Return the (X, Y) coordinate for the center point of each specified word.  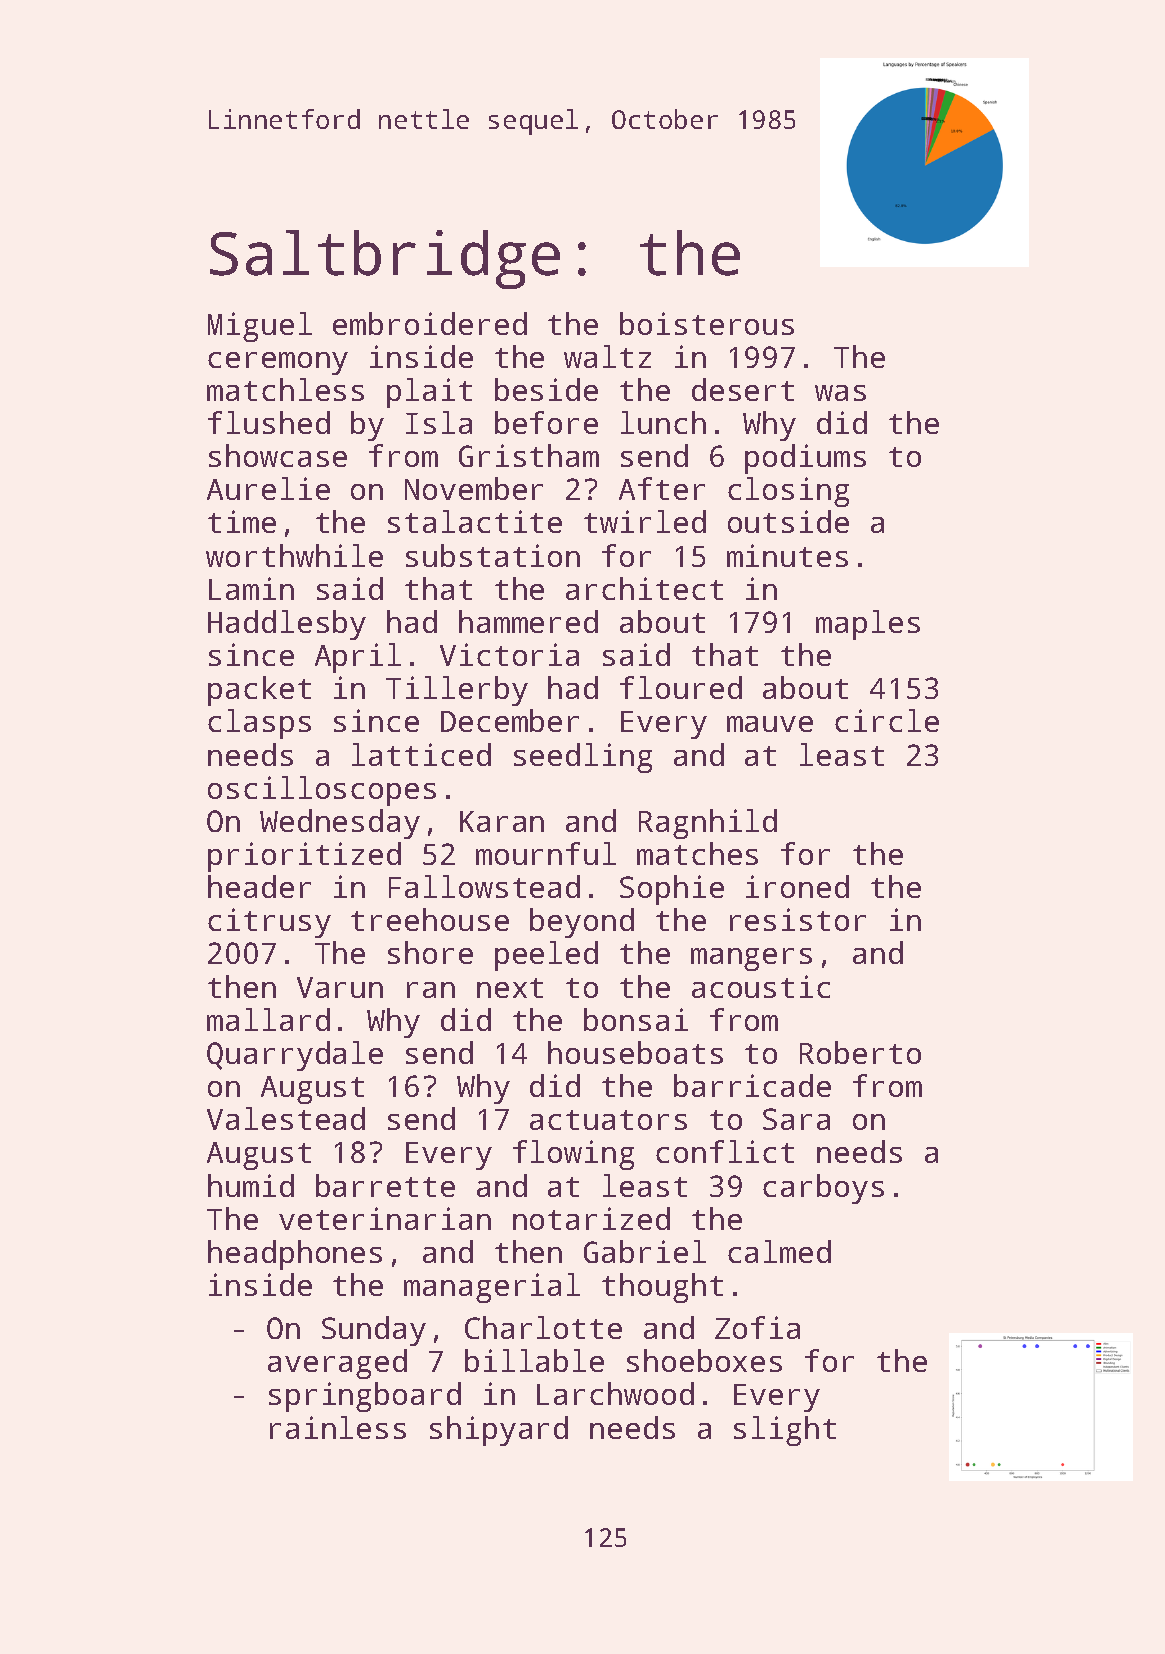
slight (785, 1431)
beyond (582, 923)
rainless (338, 1427)
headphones (295, 1255)
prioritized (304, 857)
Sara (796, 1119)
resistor (798, 919)
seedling (583, 758)
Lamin (251, 588)
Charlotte (543, 1327)
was (840, 393)
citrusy (269, 923)
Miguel (260, 327)
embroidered (430, 323)
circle (887, 720)
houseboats (635, 1052)
